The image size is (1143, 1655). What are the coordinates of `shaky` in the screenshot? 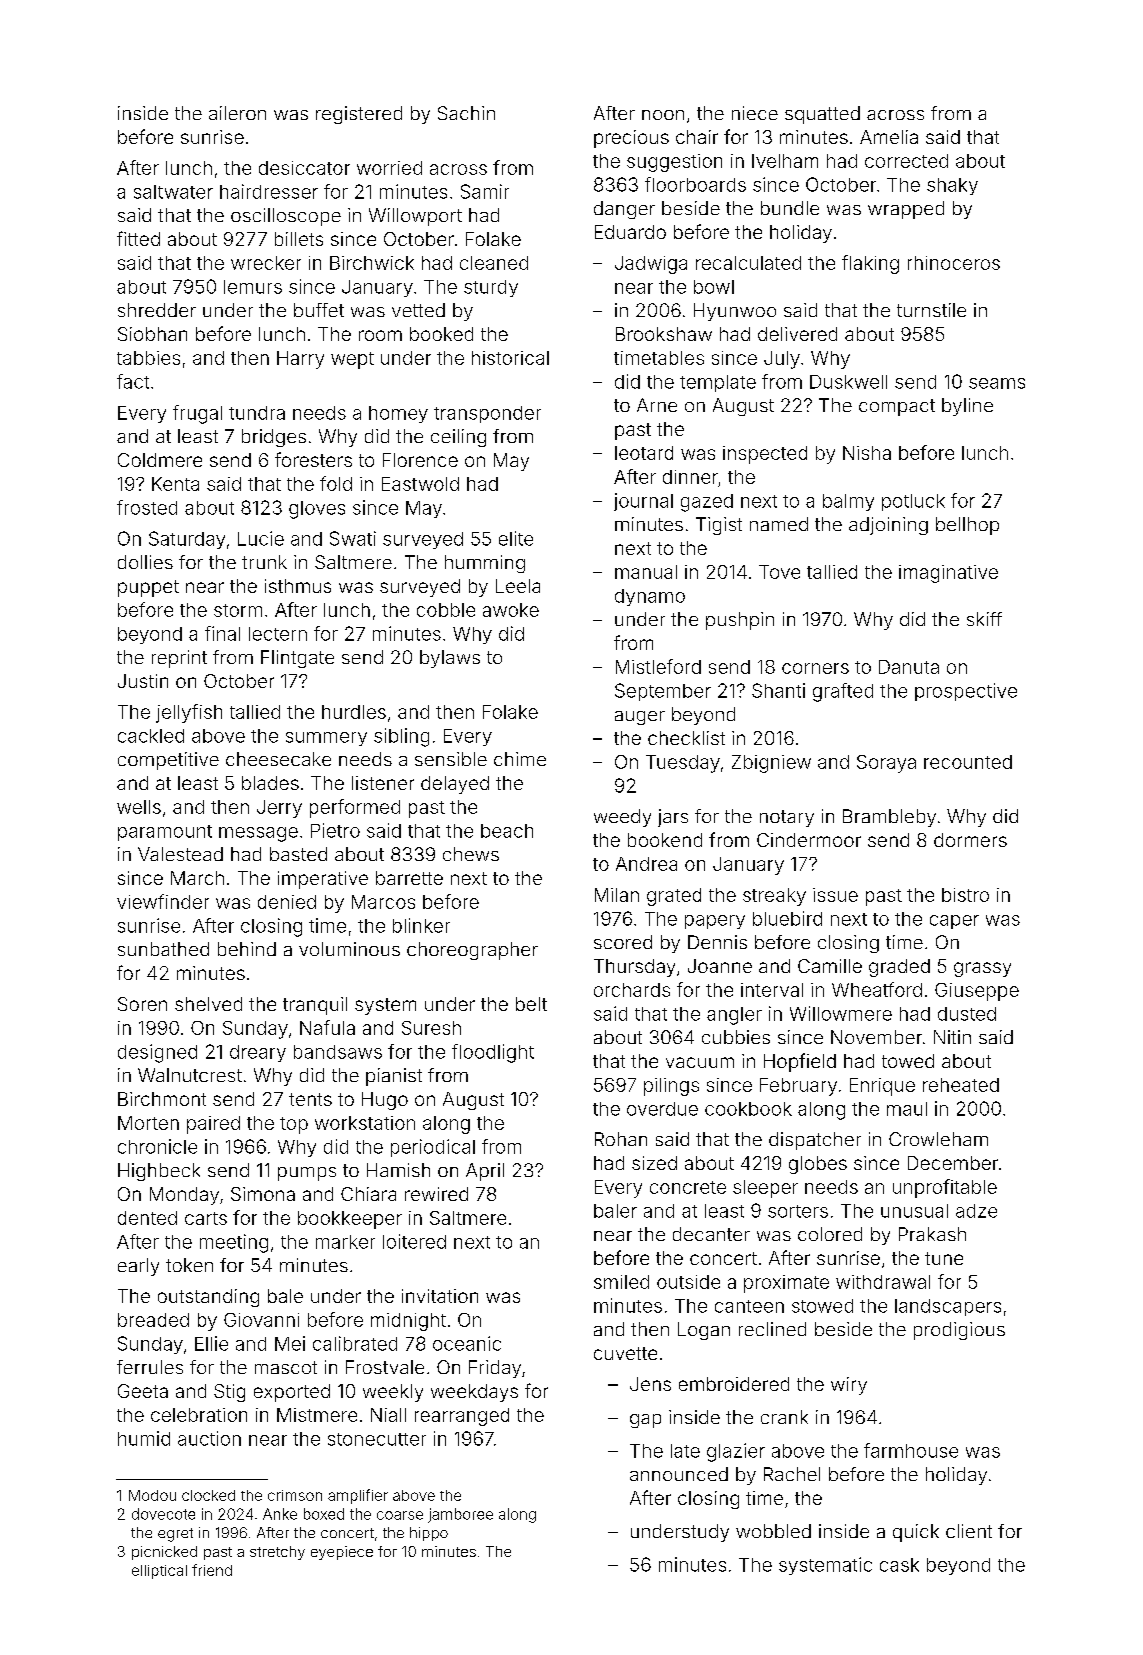 It's located at (952, 186).
